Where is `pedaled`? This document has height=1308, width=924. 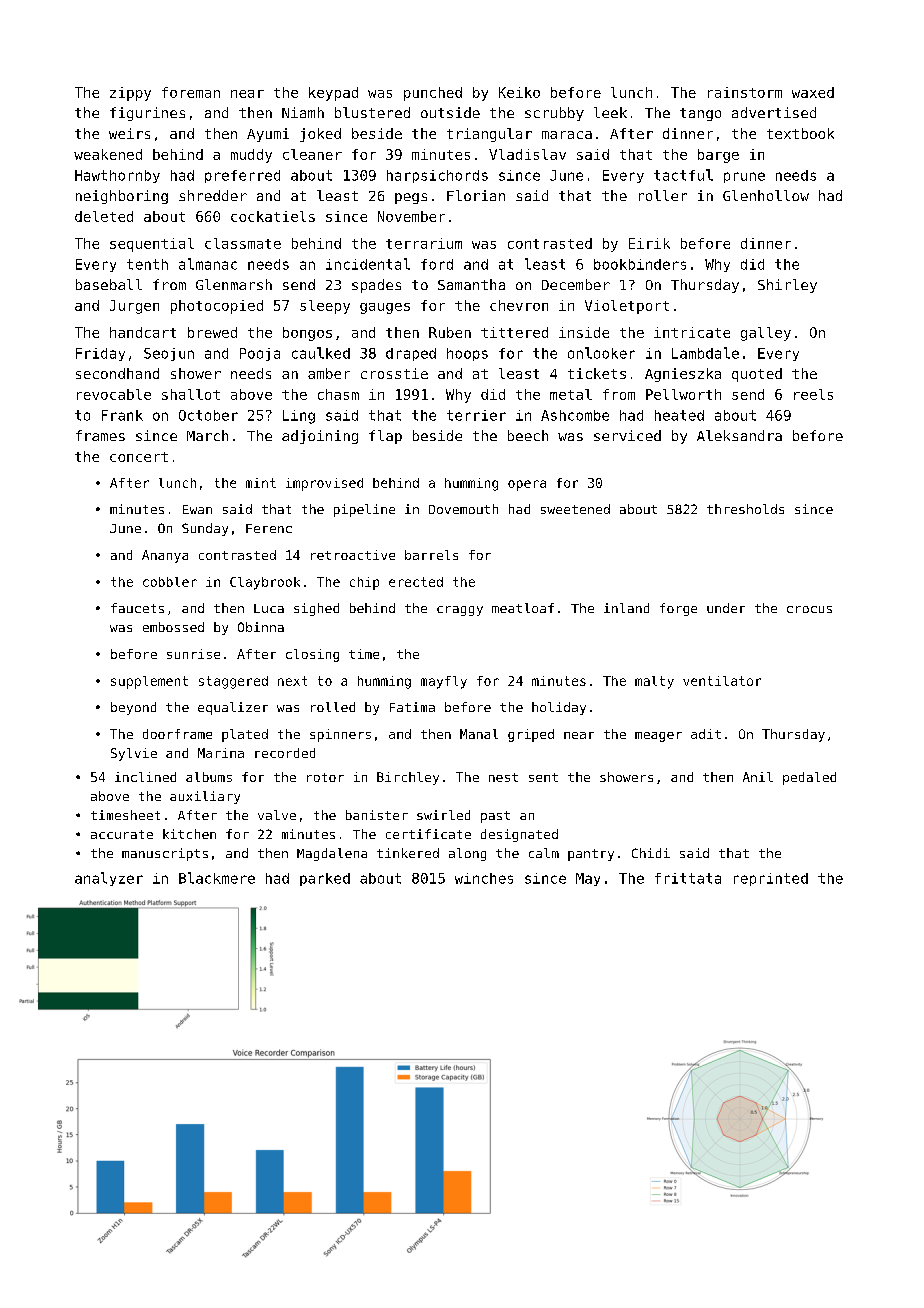 pedaled is located at coordinates (809, 778).
